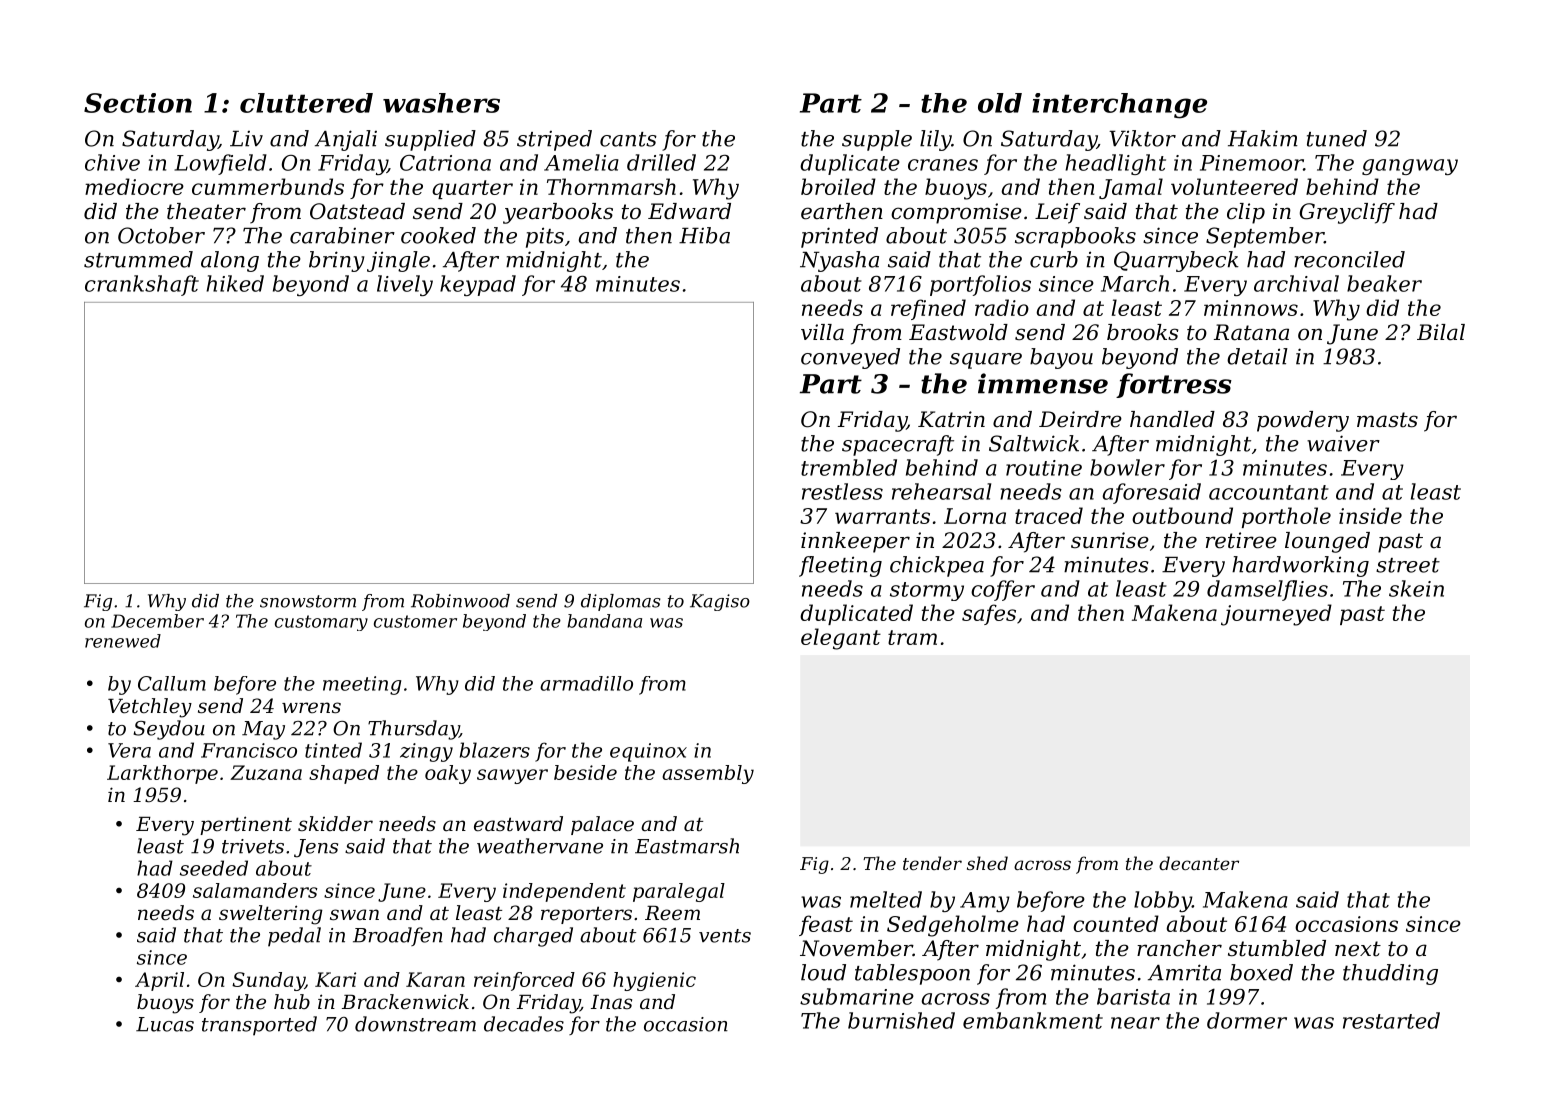  I want to click on cants, so click(628, 139).
